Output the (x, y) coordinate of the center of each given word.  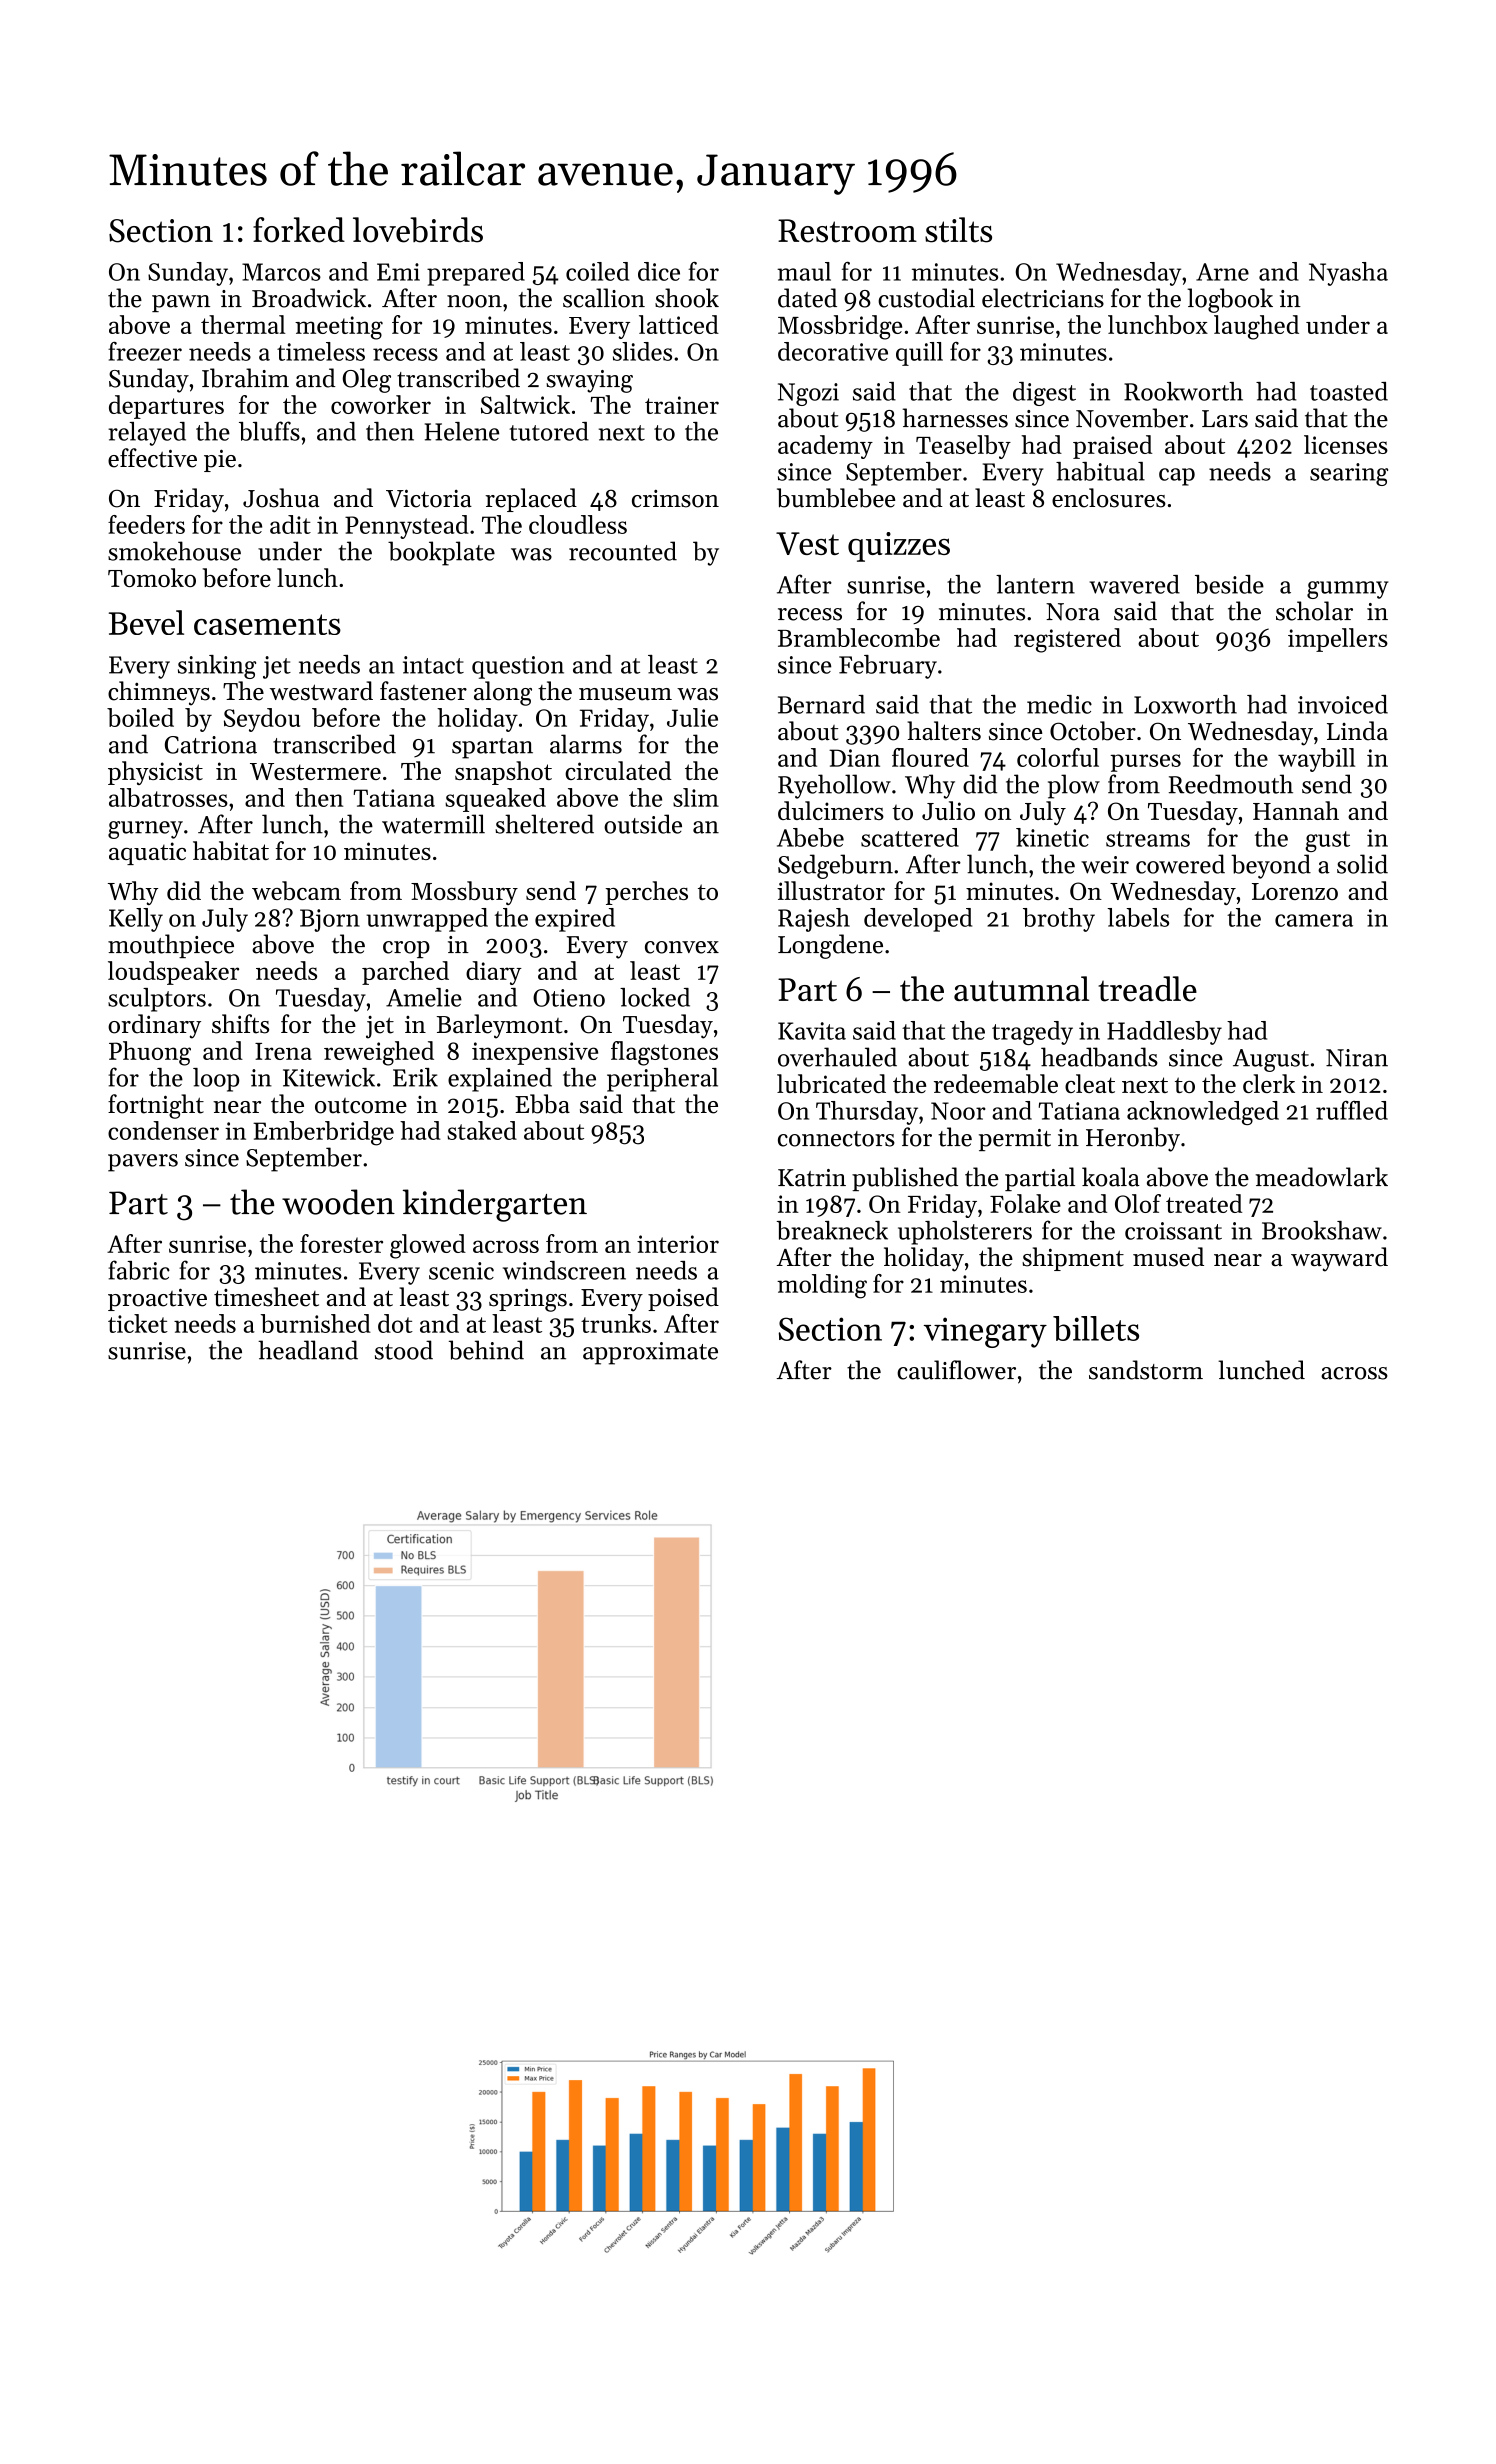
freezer (145, 351)
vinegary (985, 1332)
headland (308, 1350)
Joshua (281, 498)
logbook (1230, 300)
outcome (361, 1106)
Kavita (812, 1031)
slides (642, 351)
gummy (1347, 590)
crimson (675, 499)
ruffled (1352, 1110)
